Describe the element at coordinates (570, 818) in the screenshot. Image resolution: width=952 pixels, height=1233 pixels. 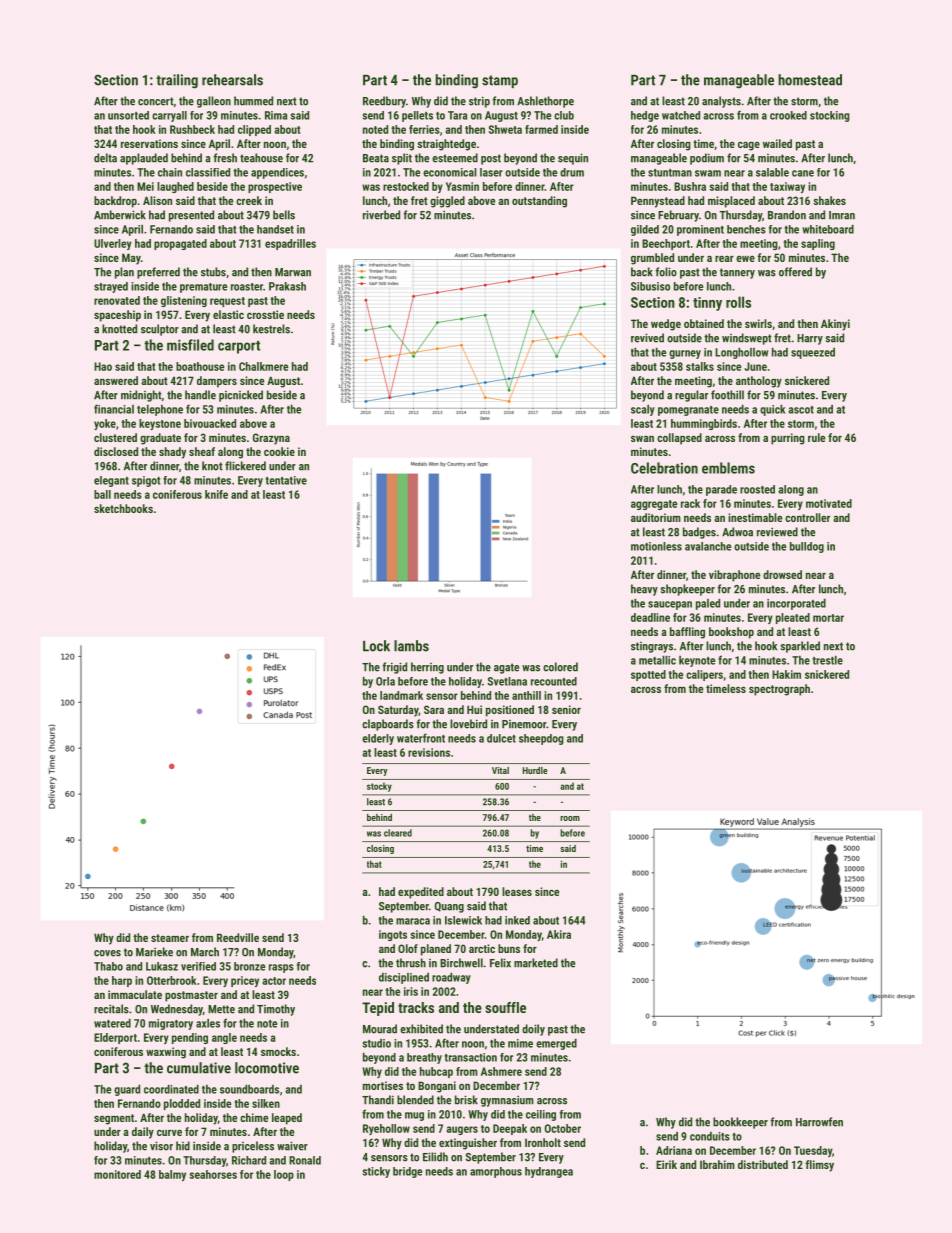
I see `room` at that location.
